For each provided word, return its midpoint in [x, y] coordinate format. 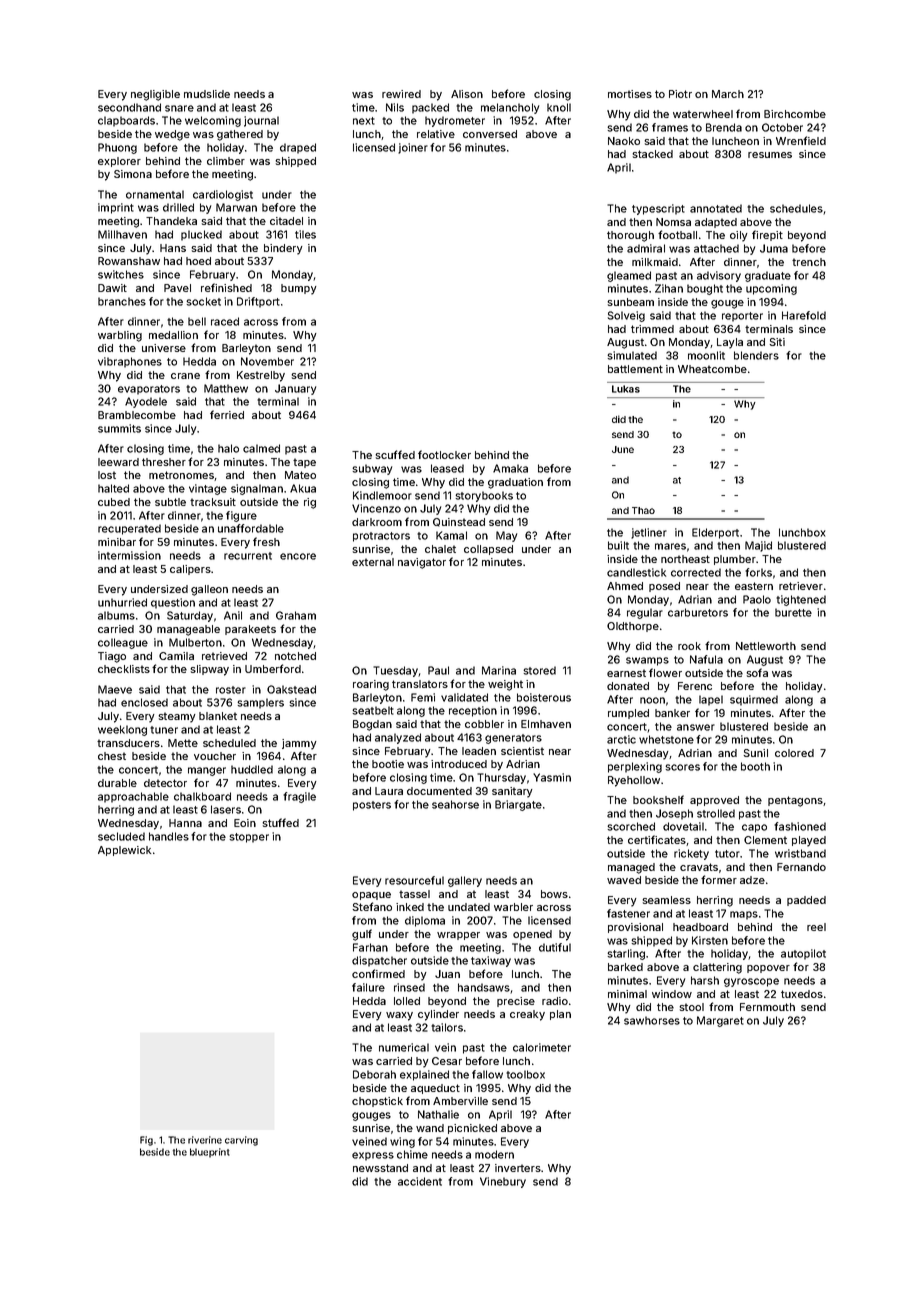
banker [672, 713]
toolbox [525, 1074]
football [677, 234]
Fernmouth [767, 1007]
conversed [490, 134]
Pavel [177, 288]
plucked [201, 235]
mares [670, 546]
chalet [440, 549]
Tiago [112, 657]
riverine [205, 1140]
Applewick [124, 851]
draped [298, 148]
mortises [630, 94]
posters [372, 806]
